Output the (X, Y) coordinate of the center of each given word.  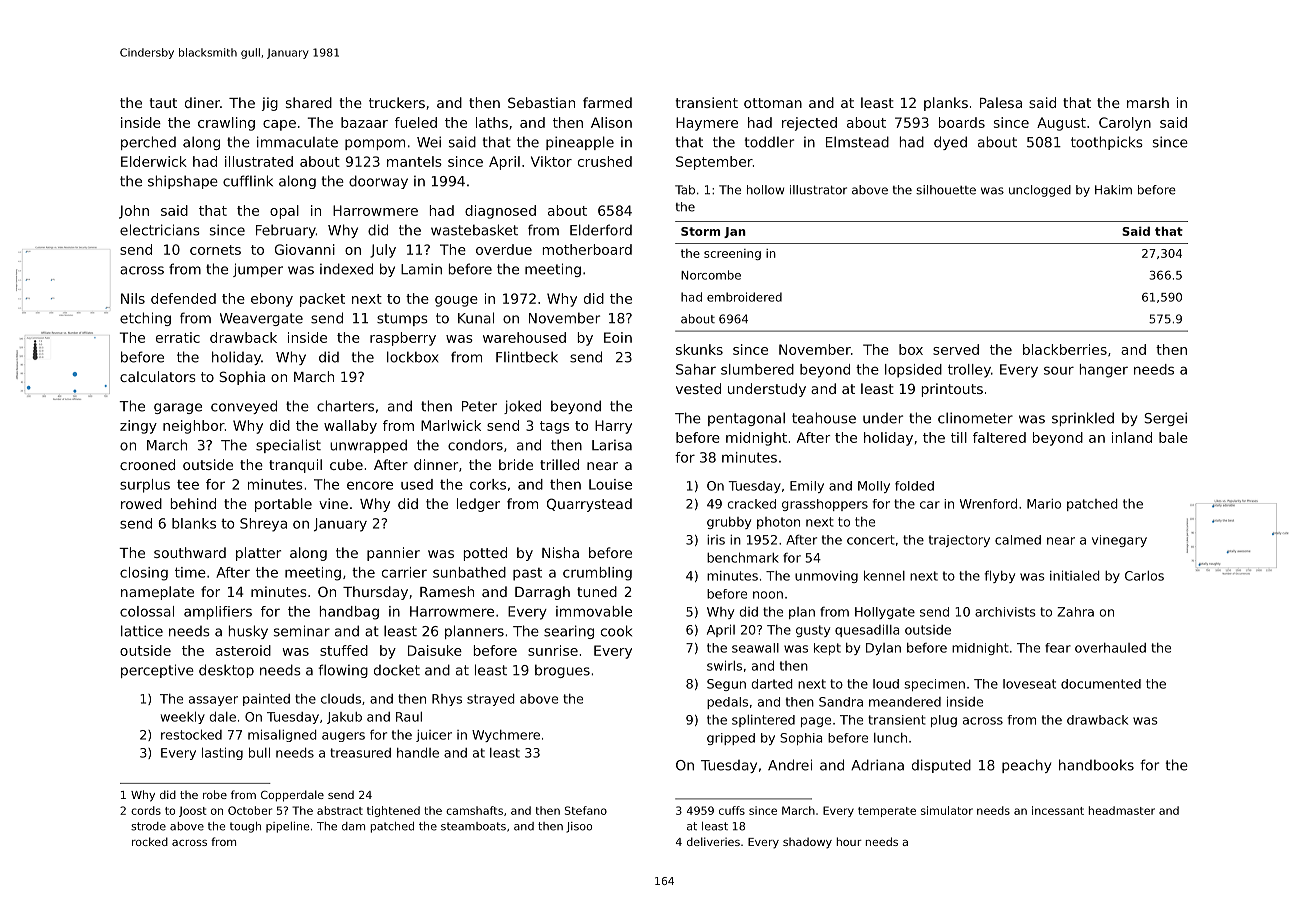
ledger (478, 505)
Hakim (1113, 190)
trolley (969, 371)
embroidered (744, 297)
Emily (807, 487)
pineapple (580, 143)
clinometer (975, 418)
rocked (150, 841)
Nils (133, 298)
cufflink (248, 181)
